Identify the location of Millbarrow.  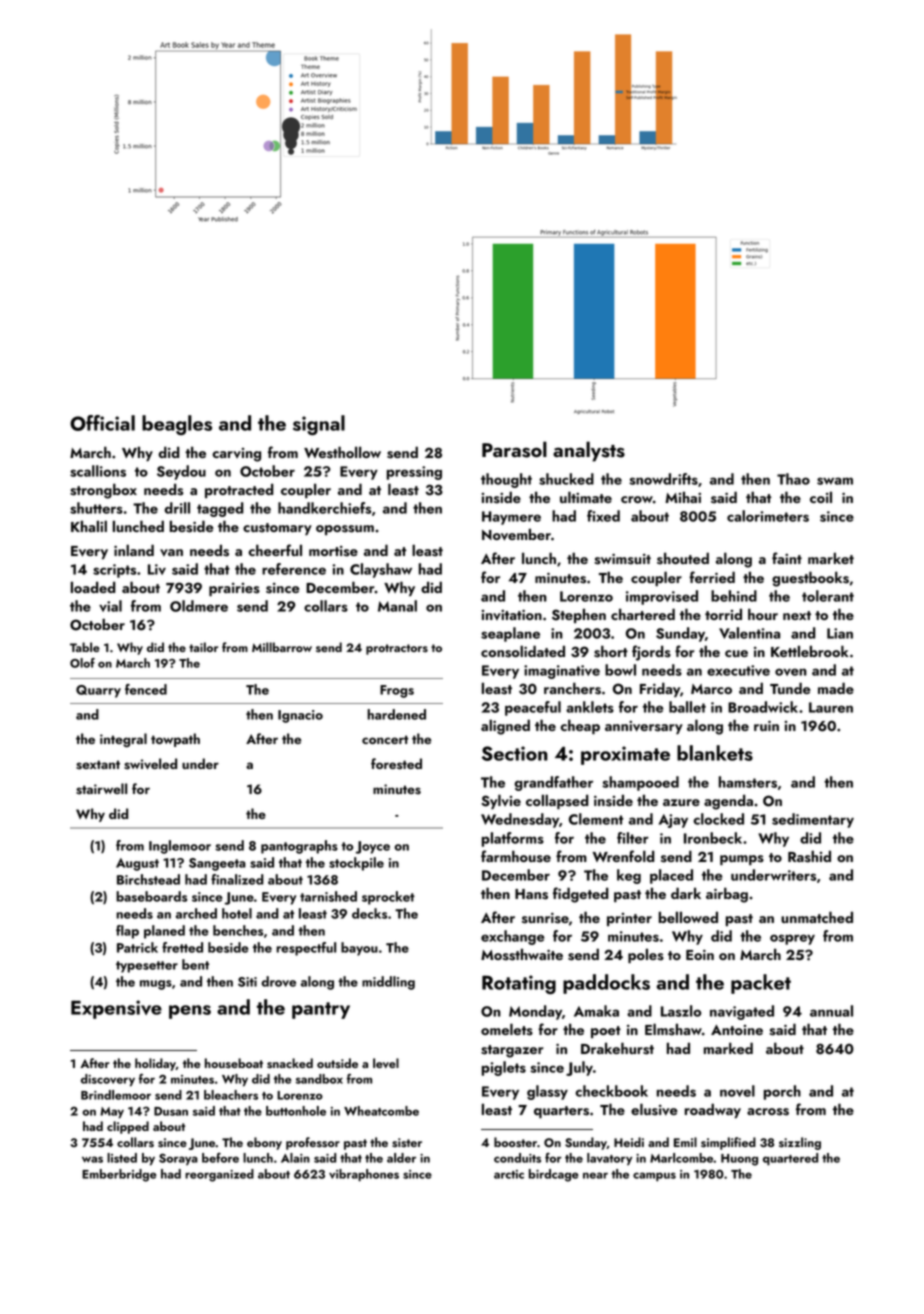
(282, 647).
